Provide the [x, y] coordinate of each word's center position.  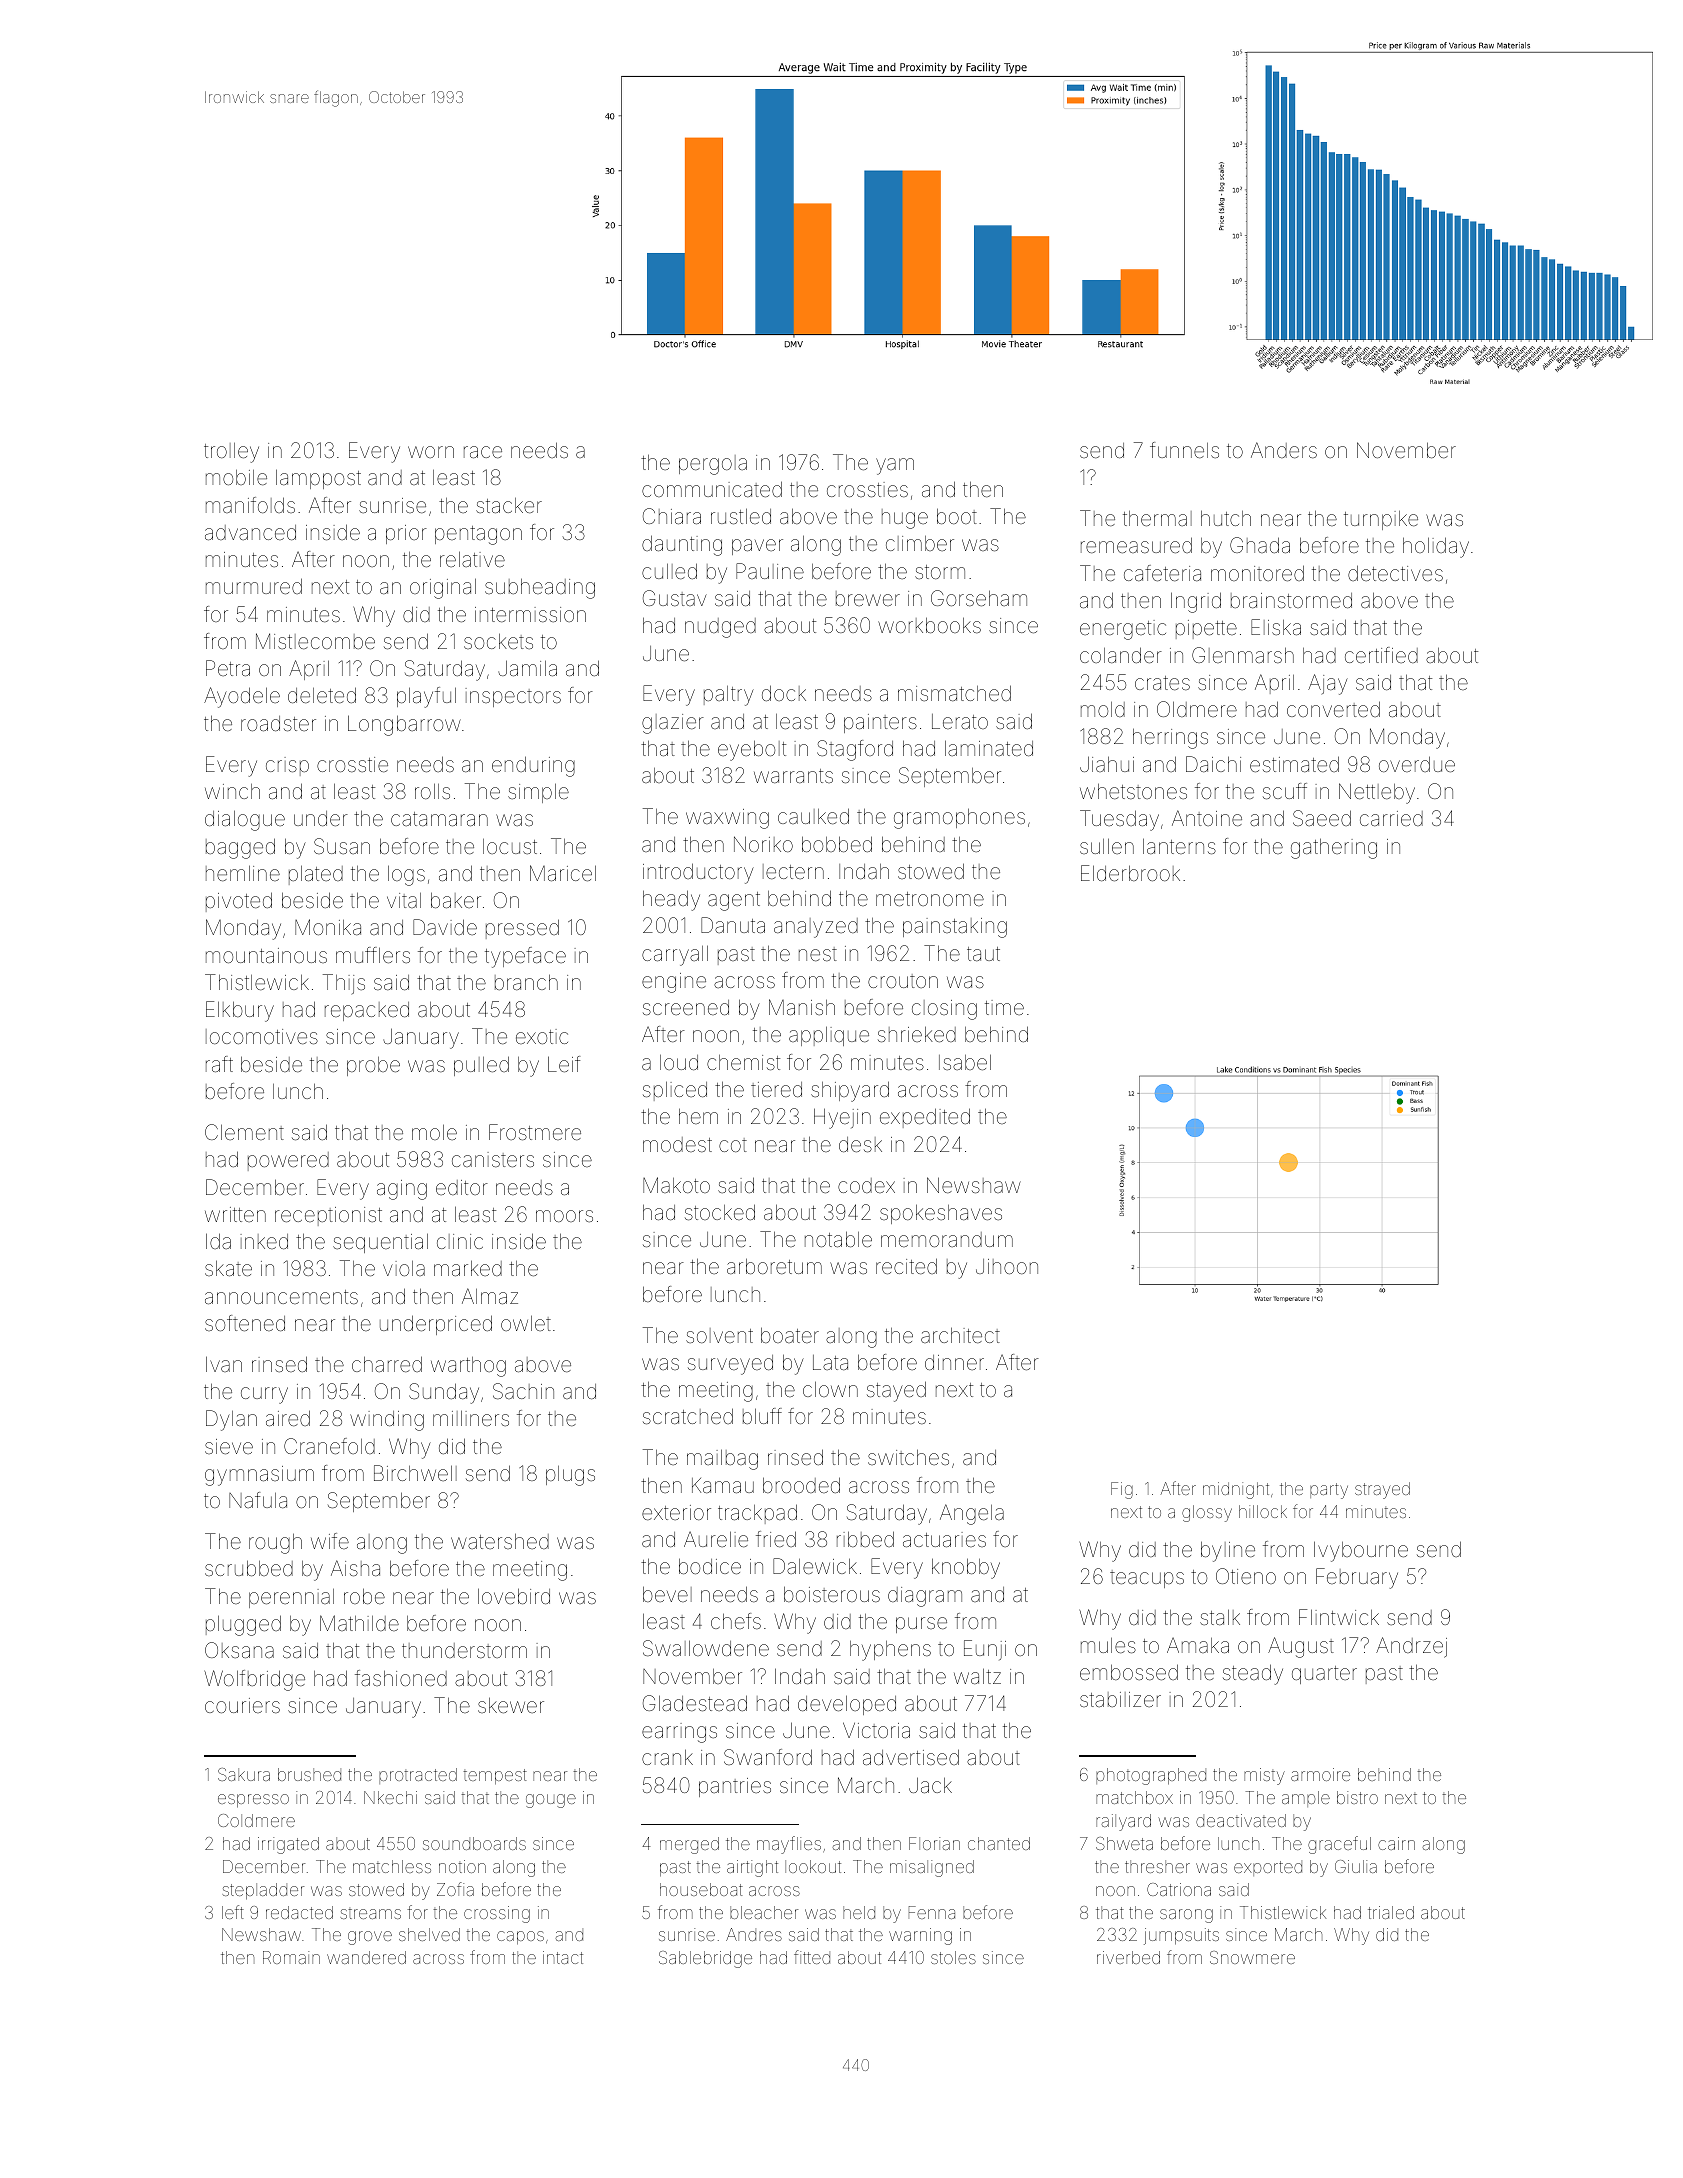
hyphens [890, 1651]
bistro [1357, 1797]
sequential [380, 1243]
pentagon [478, 535]
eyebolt [752, 751]
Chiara [672, 516]
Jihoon [1007, 1266]
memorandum [947, 1239]
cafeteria [1162, 573]
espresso [253, 1801]
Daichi [1213, 764]
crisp [287, 766]
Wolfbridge [254, 1680]
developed [847, 1705]
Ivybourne [1361, 1551]
